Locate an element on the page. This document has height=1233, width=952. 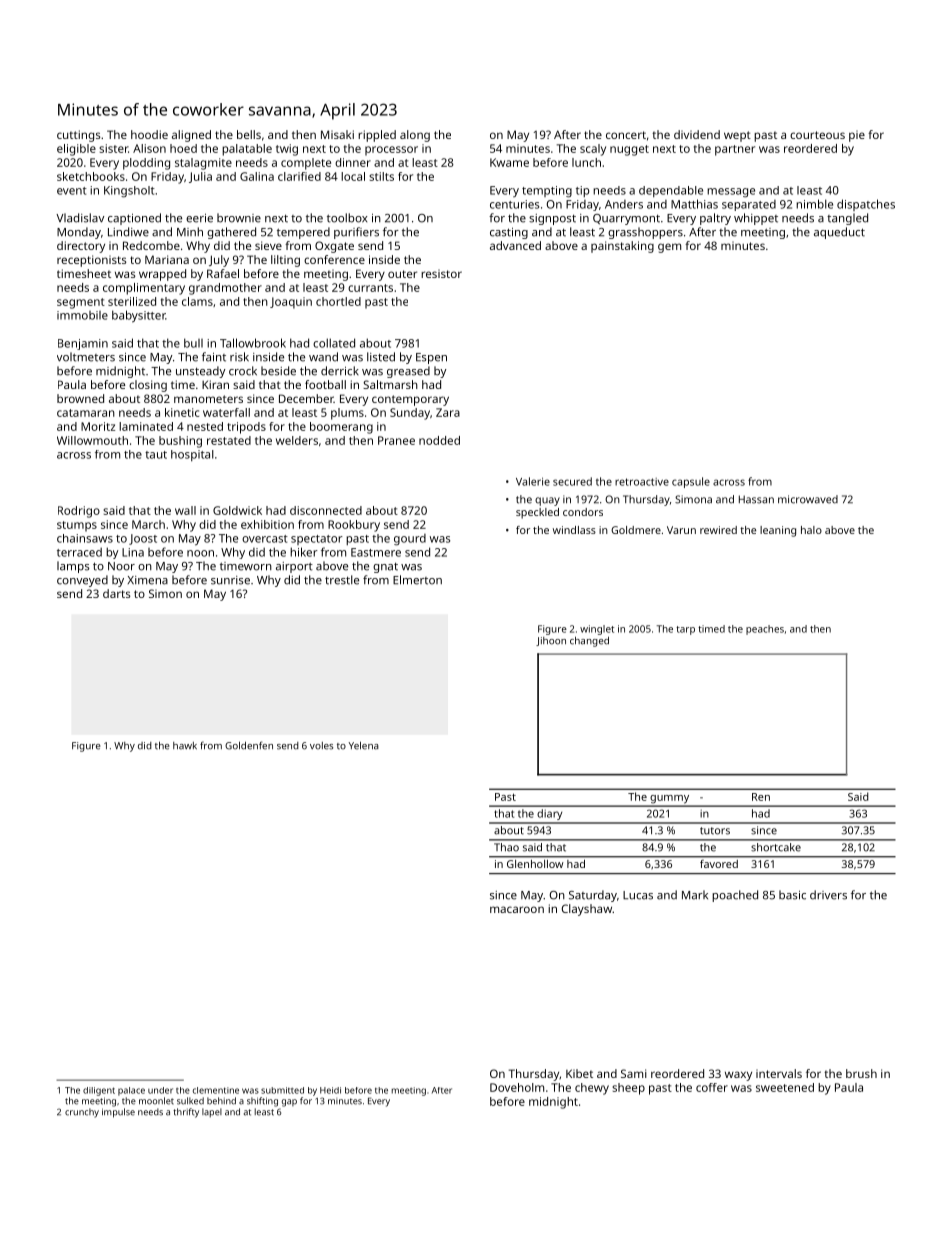
darts is located at coordinates (116, 593).
